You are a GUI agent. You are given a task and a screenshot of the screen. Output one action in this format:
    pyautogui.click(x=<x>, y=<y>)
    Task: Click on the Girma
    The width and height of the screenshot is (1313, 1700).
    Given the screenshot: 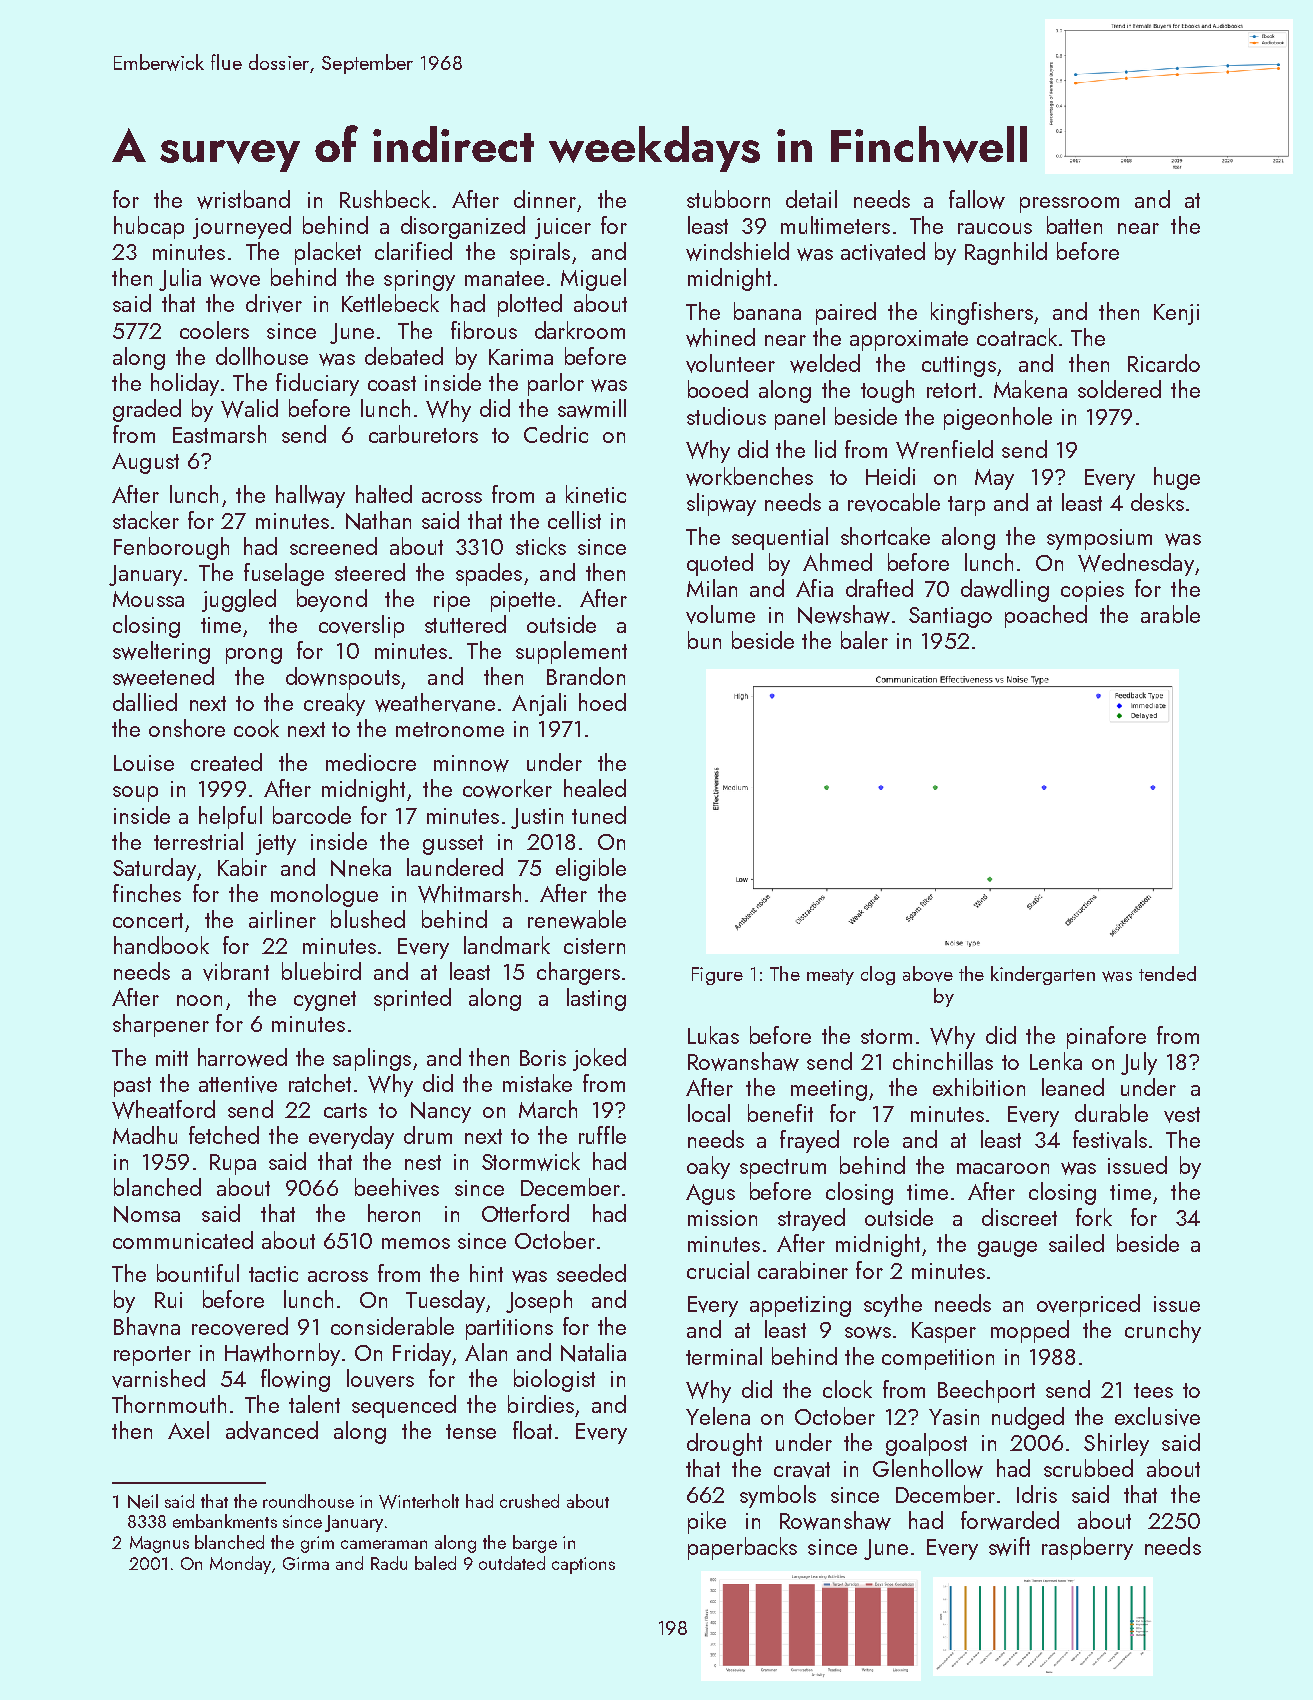 What is the action you would take?
    pyautogui.click(x=306, y=1563)
